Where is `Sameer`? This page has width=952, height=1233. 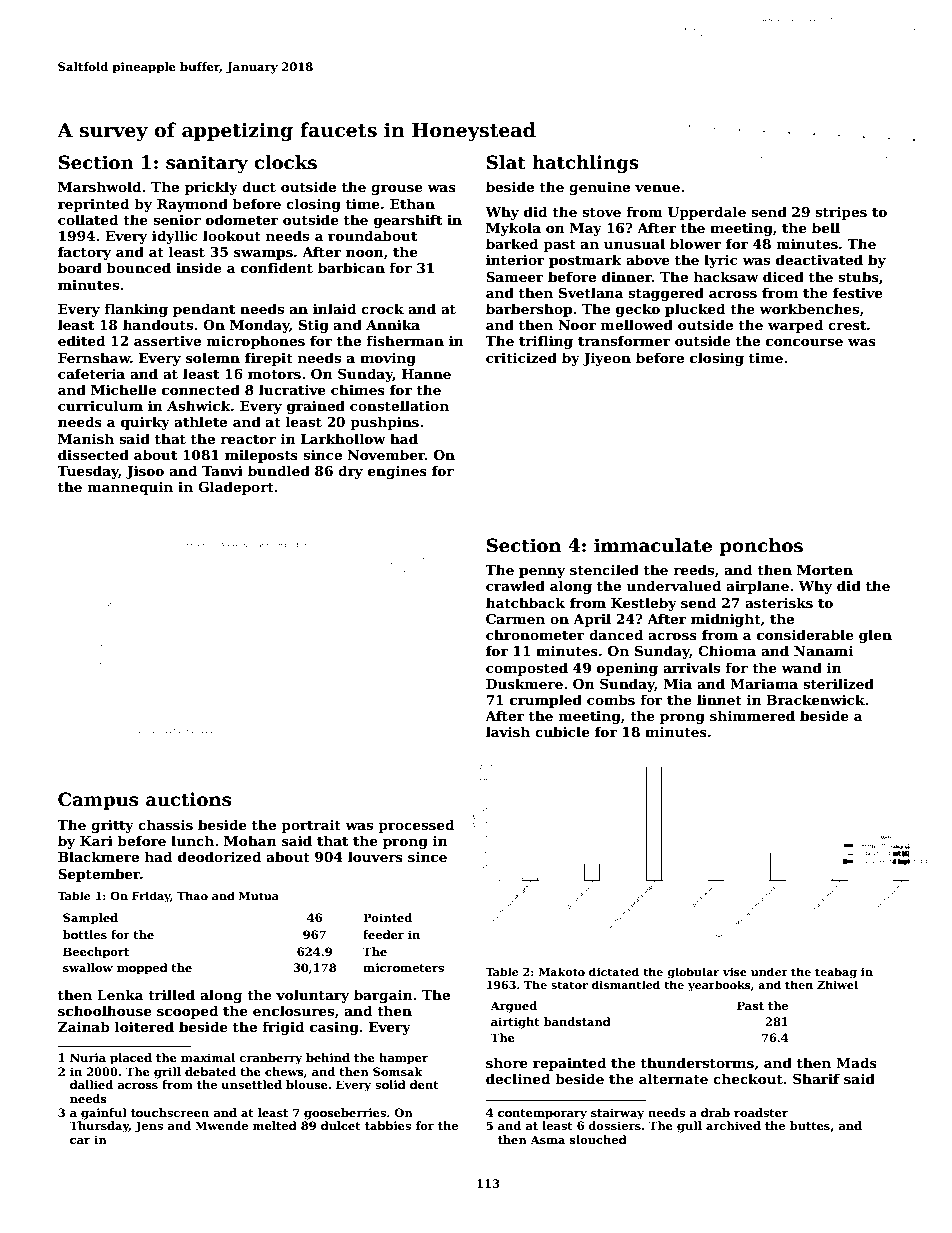 Sameer is located at coordinates (515, 277).
